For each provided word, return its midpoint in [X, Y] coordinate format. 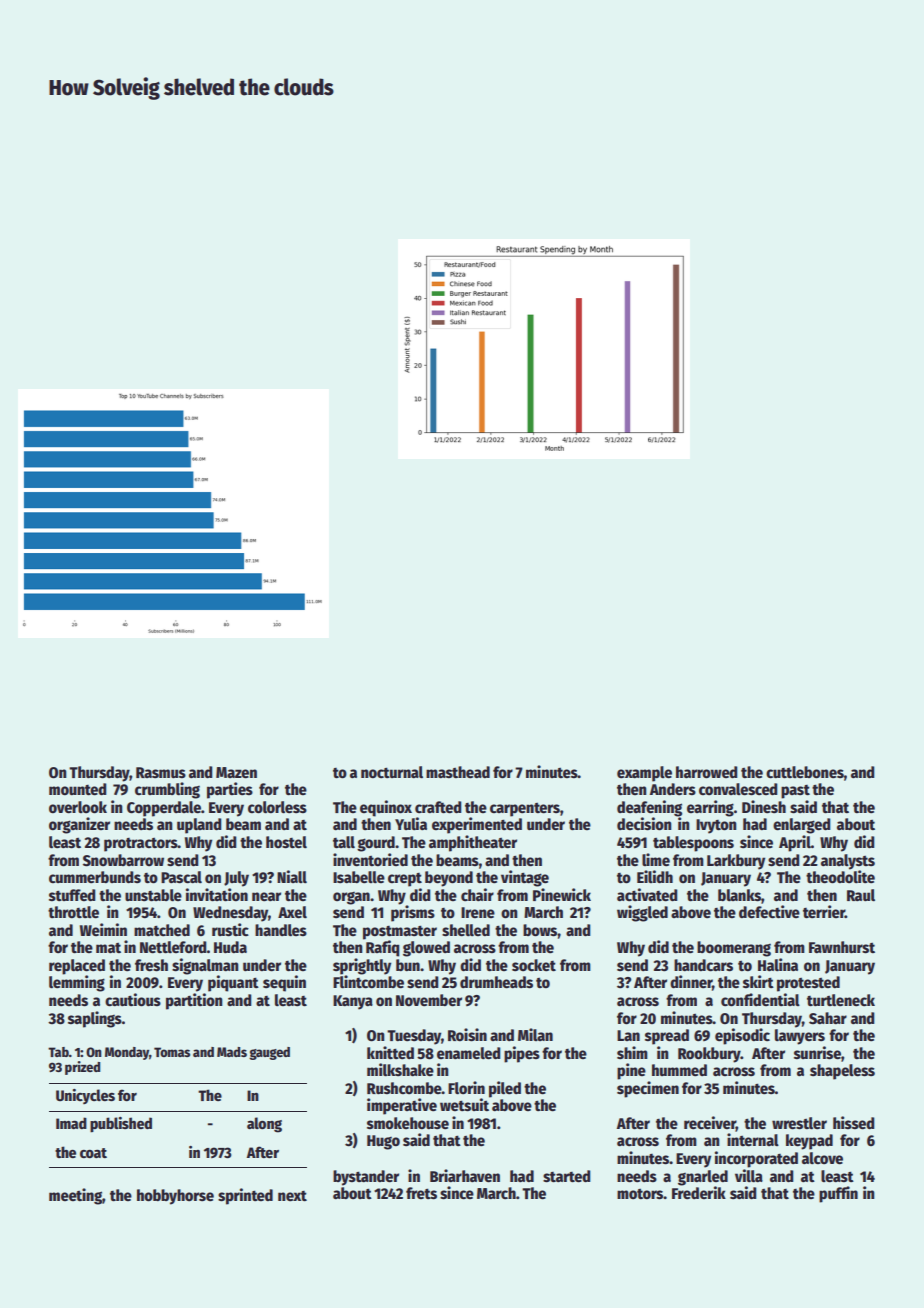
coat [93, 1153]
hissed [853, 1123]
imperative [402, 1106]
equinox [386, 808]
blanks [739, 895]
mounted [77, 789]
